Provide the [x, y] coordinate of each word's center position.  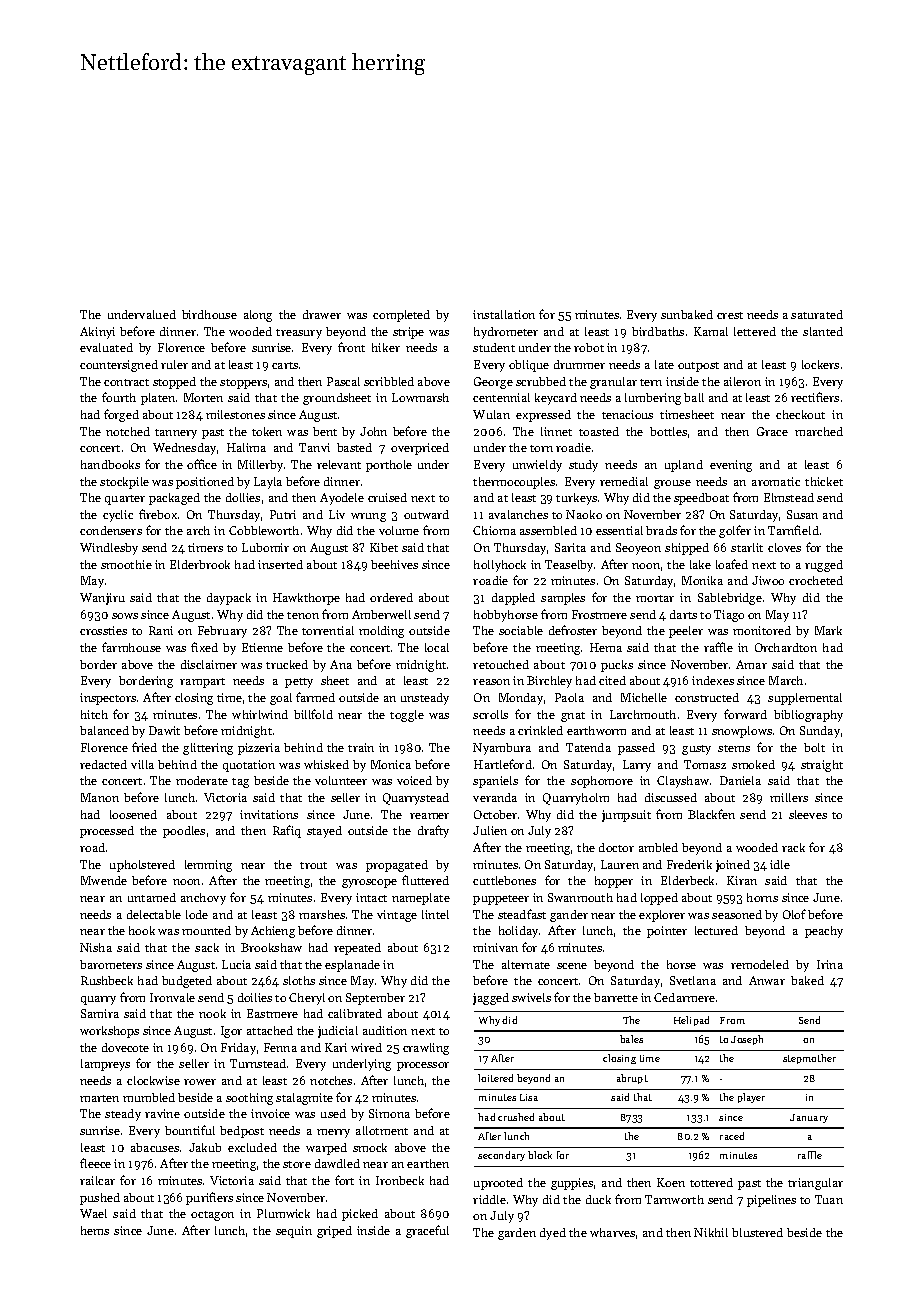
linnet [556, 431]
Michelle [644, 697]
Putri [283, 514]
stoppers [243, 384]
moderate [202, 780]
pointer [667, 932]
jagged [491, 999]
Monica [391, 764]
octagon [212, 1216]
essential [619, 530]
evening [731, 466]
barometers [111, 964]
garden [517, 1234]
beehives [394, 564]
